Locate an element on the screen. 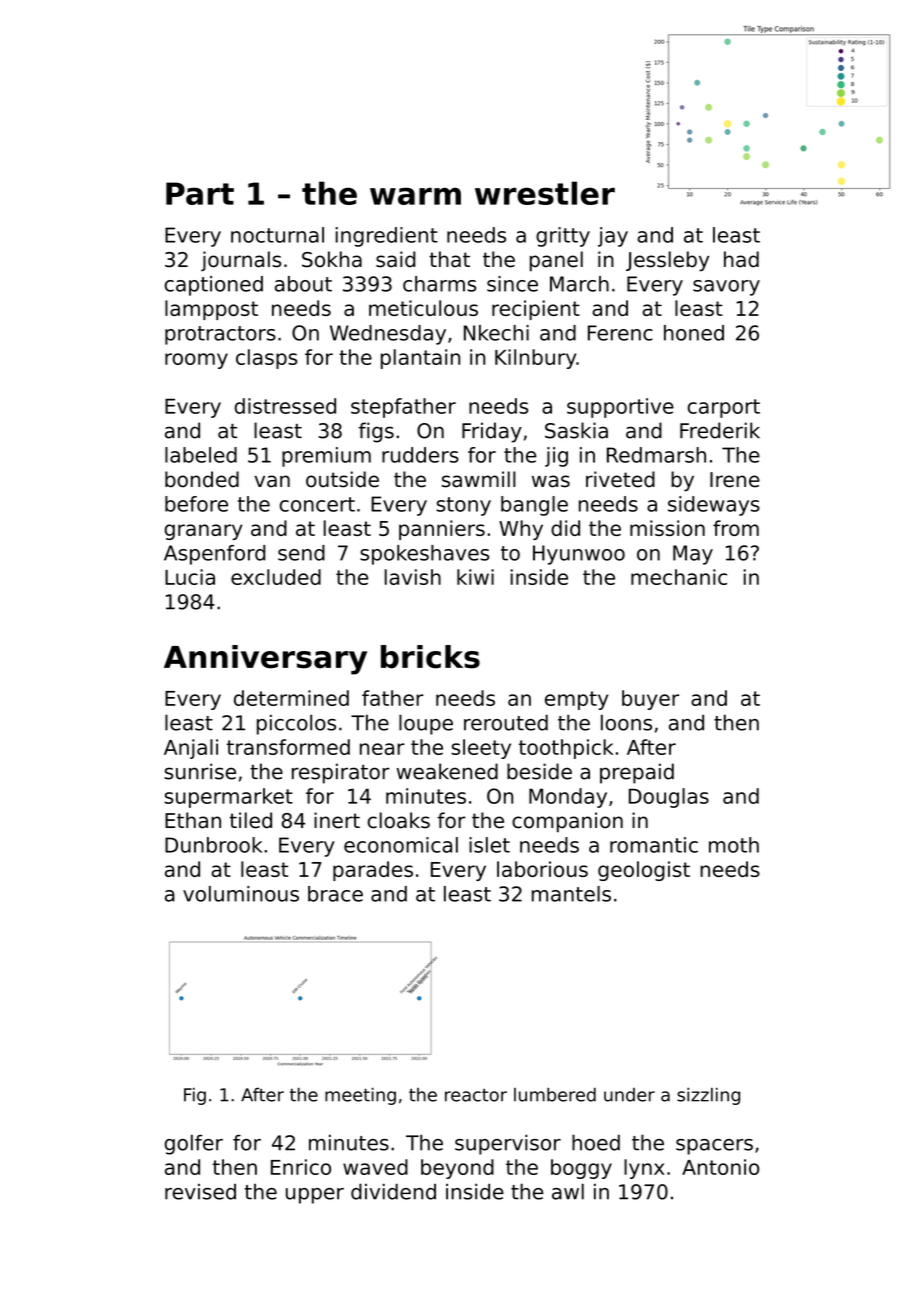 The width and height of the screenshot is (924, 1311). lynx is located at coordinates (644, 1169).
